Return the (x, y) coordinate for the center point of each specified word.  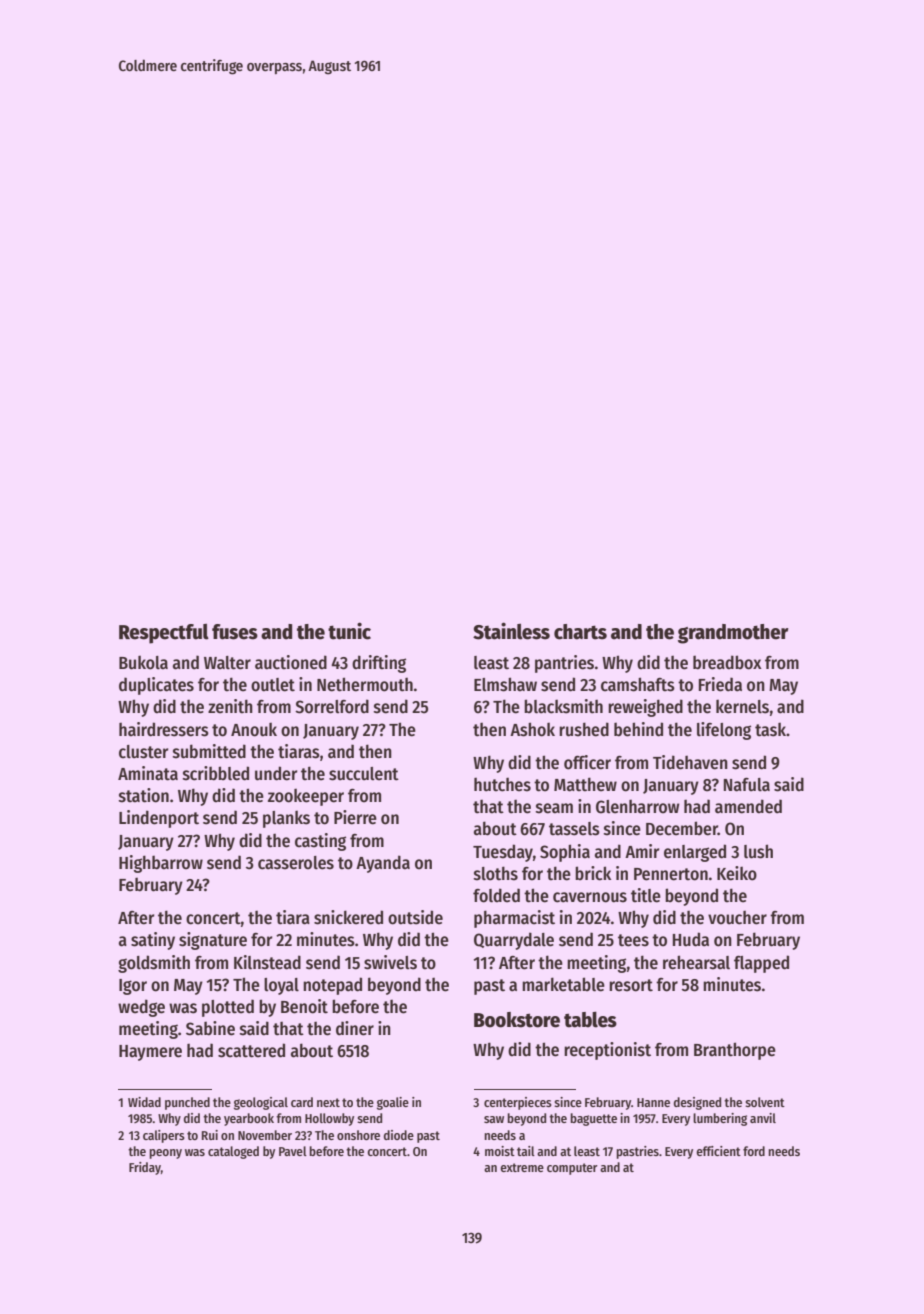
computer (572, 1169)
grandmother (733, 634)
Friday (145, 1168)
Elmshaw (505, 684)
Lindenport (159, 819)
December (682, 828)
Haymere (150, 1053)
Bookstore (517, 1020)
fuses (235, 632)
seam (554, 808)
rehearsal (696, 962)
